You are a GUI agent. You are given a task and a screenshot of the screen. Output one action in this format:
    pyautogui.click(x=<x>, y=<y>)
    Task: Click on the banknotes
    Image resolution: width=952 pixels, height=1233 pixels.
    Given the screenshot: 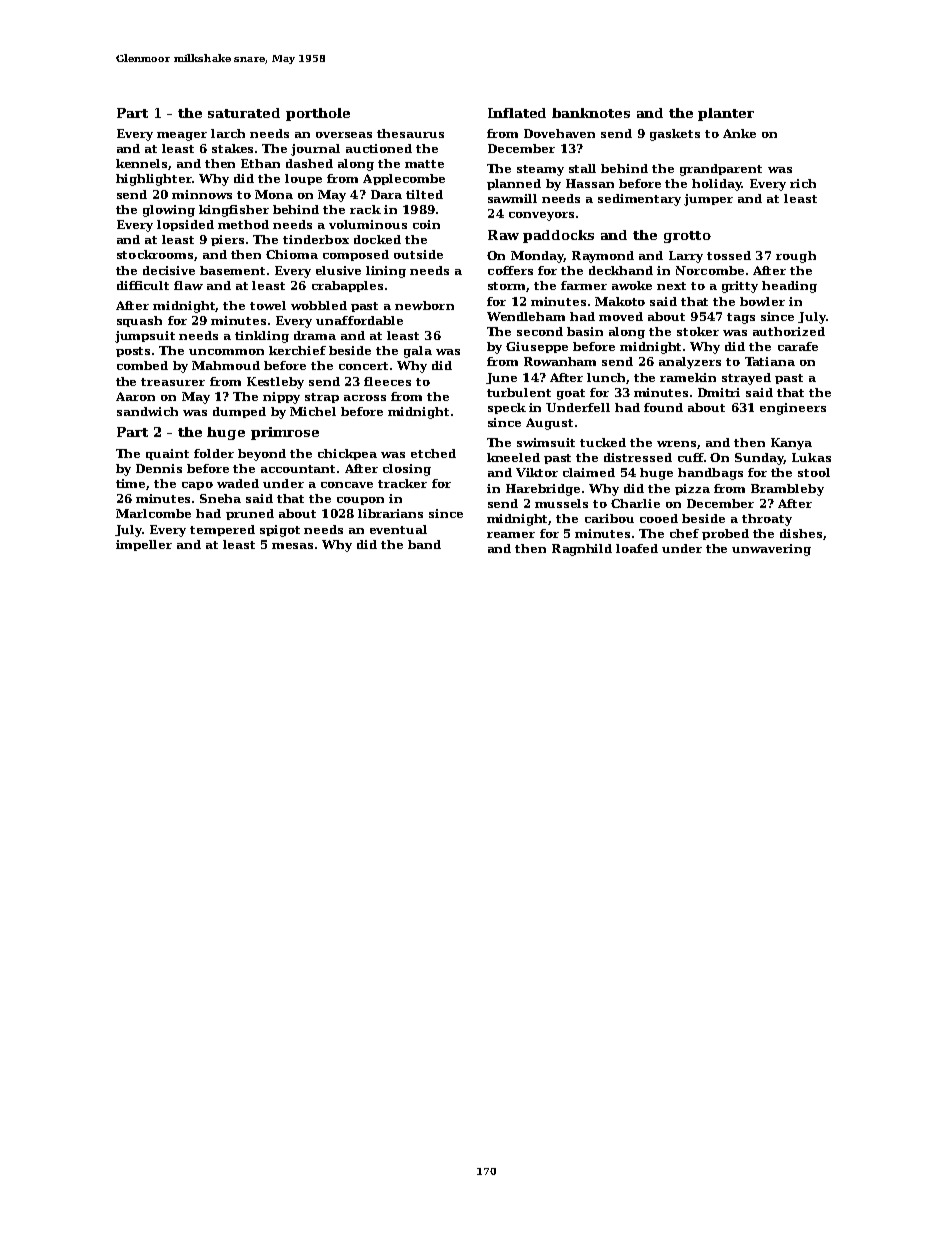 What is the action you would take?
    pyautogui.click(x=591, y=113)
